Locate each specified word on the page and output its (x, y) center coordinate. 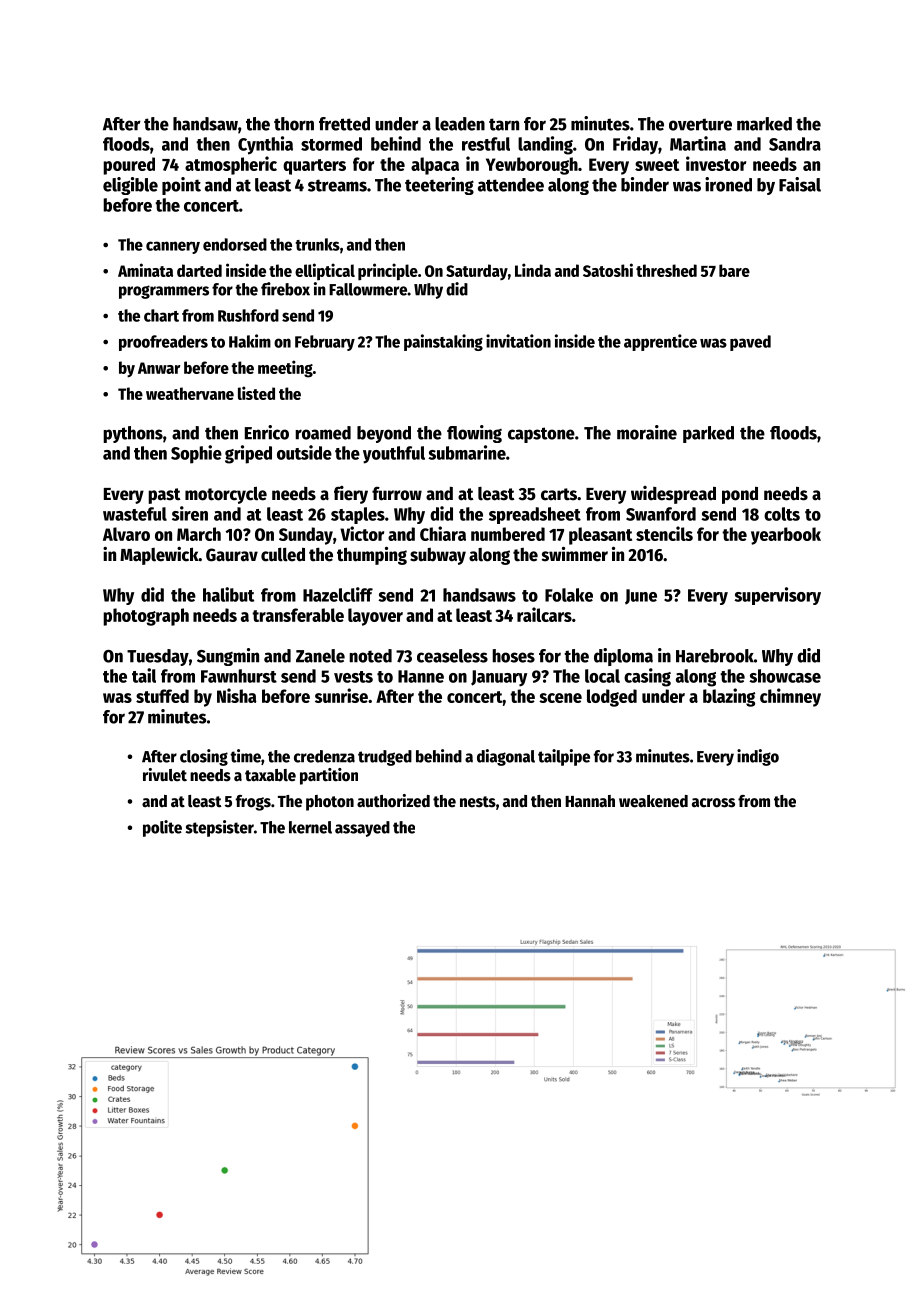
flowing (474, 434)
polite (162, 828)
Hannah (590, 801)
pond (740, 495)
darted (199, 270)
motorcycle (226, 495)
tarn (504, 124)
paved (750, 343)
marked (764, 124)
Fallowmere (368, 289)
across (713, 803)
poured (129, 166)
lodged (612, 698)
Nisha (237, 695)
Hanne (421, 676)
